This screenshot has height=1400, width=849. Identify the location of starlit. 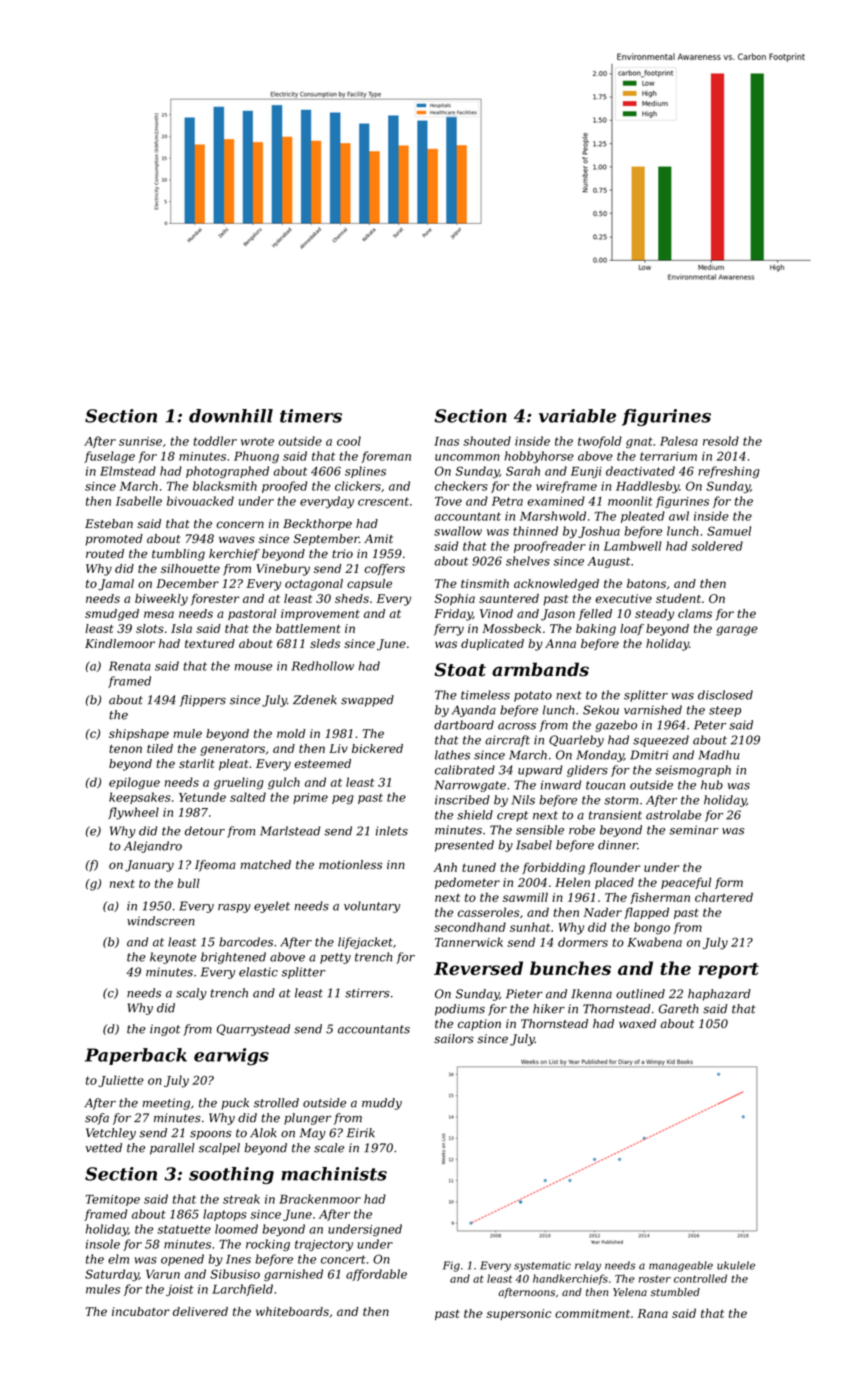
(197, 763).
